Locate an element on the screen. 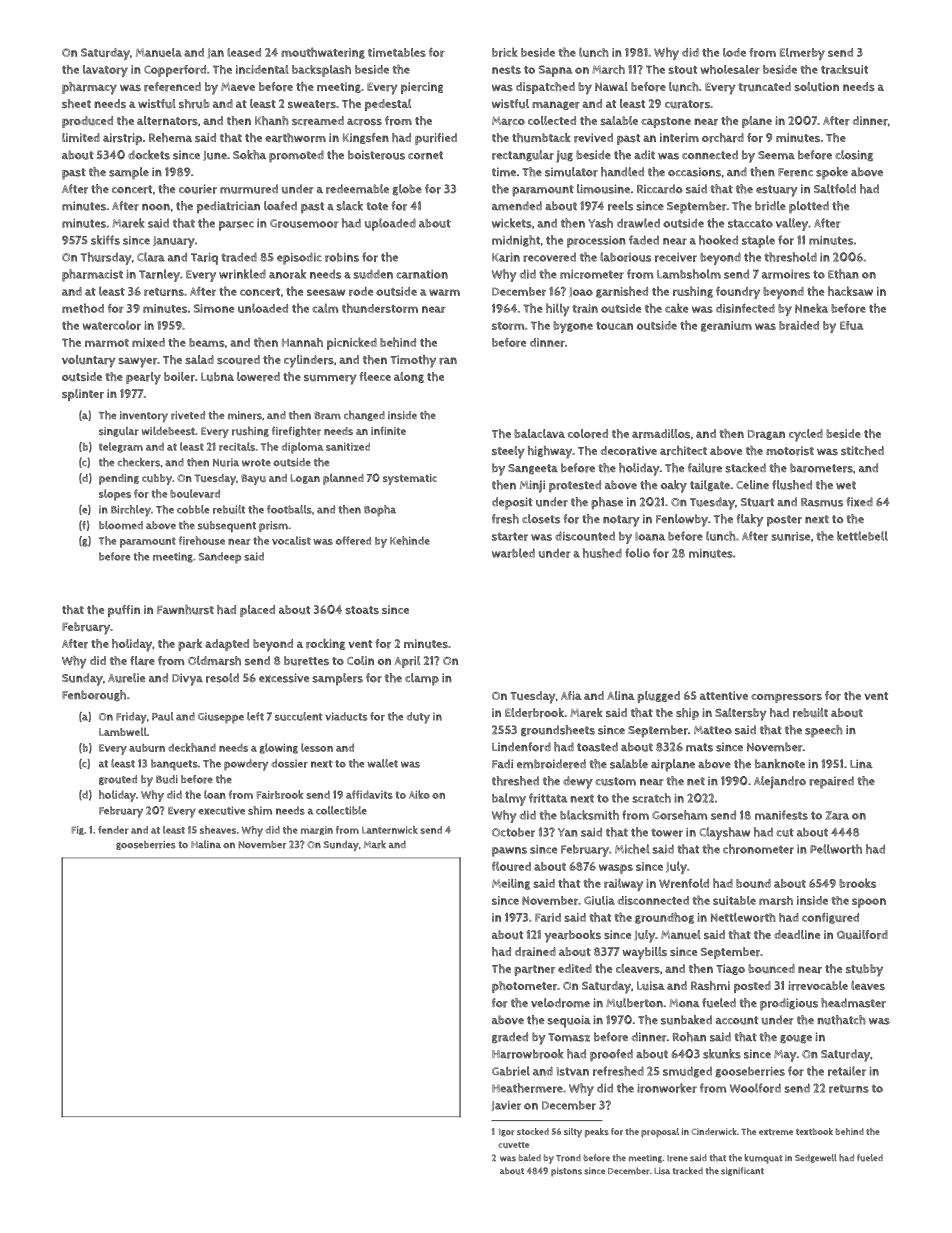 This screenshot has height=1233, width=952. Igor is located at coordinates (507, 1132).
